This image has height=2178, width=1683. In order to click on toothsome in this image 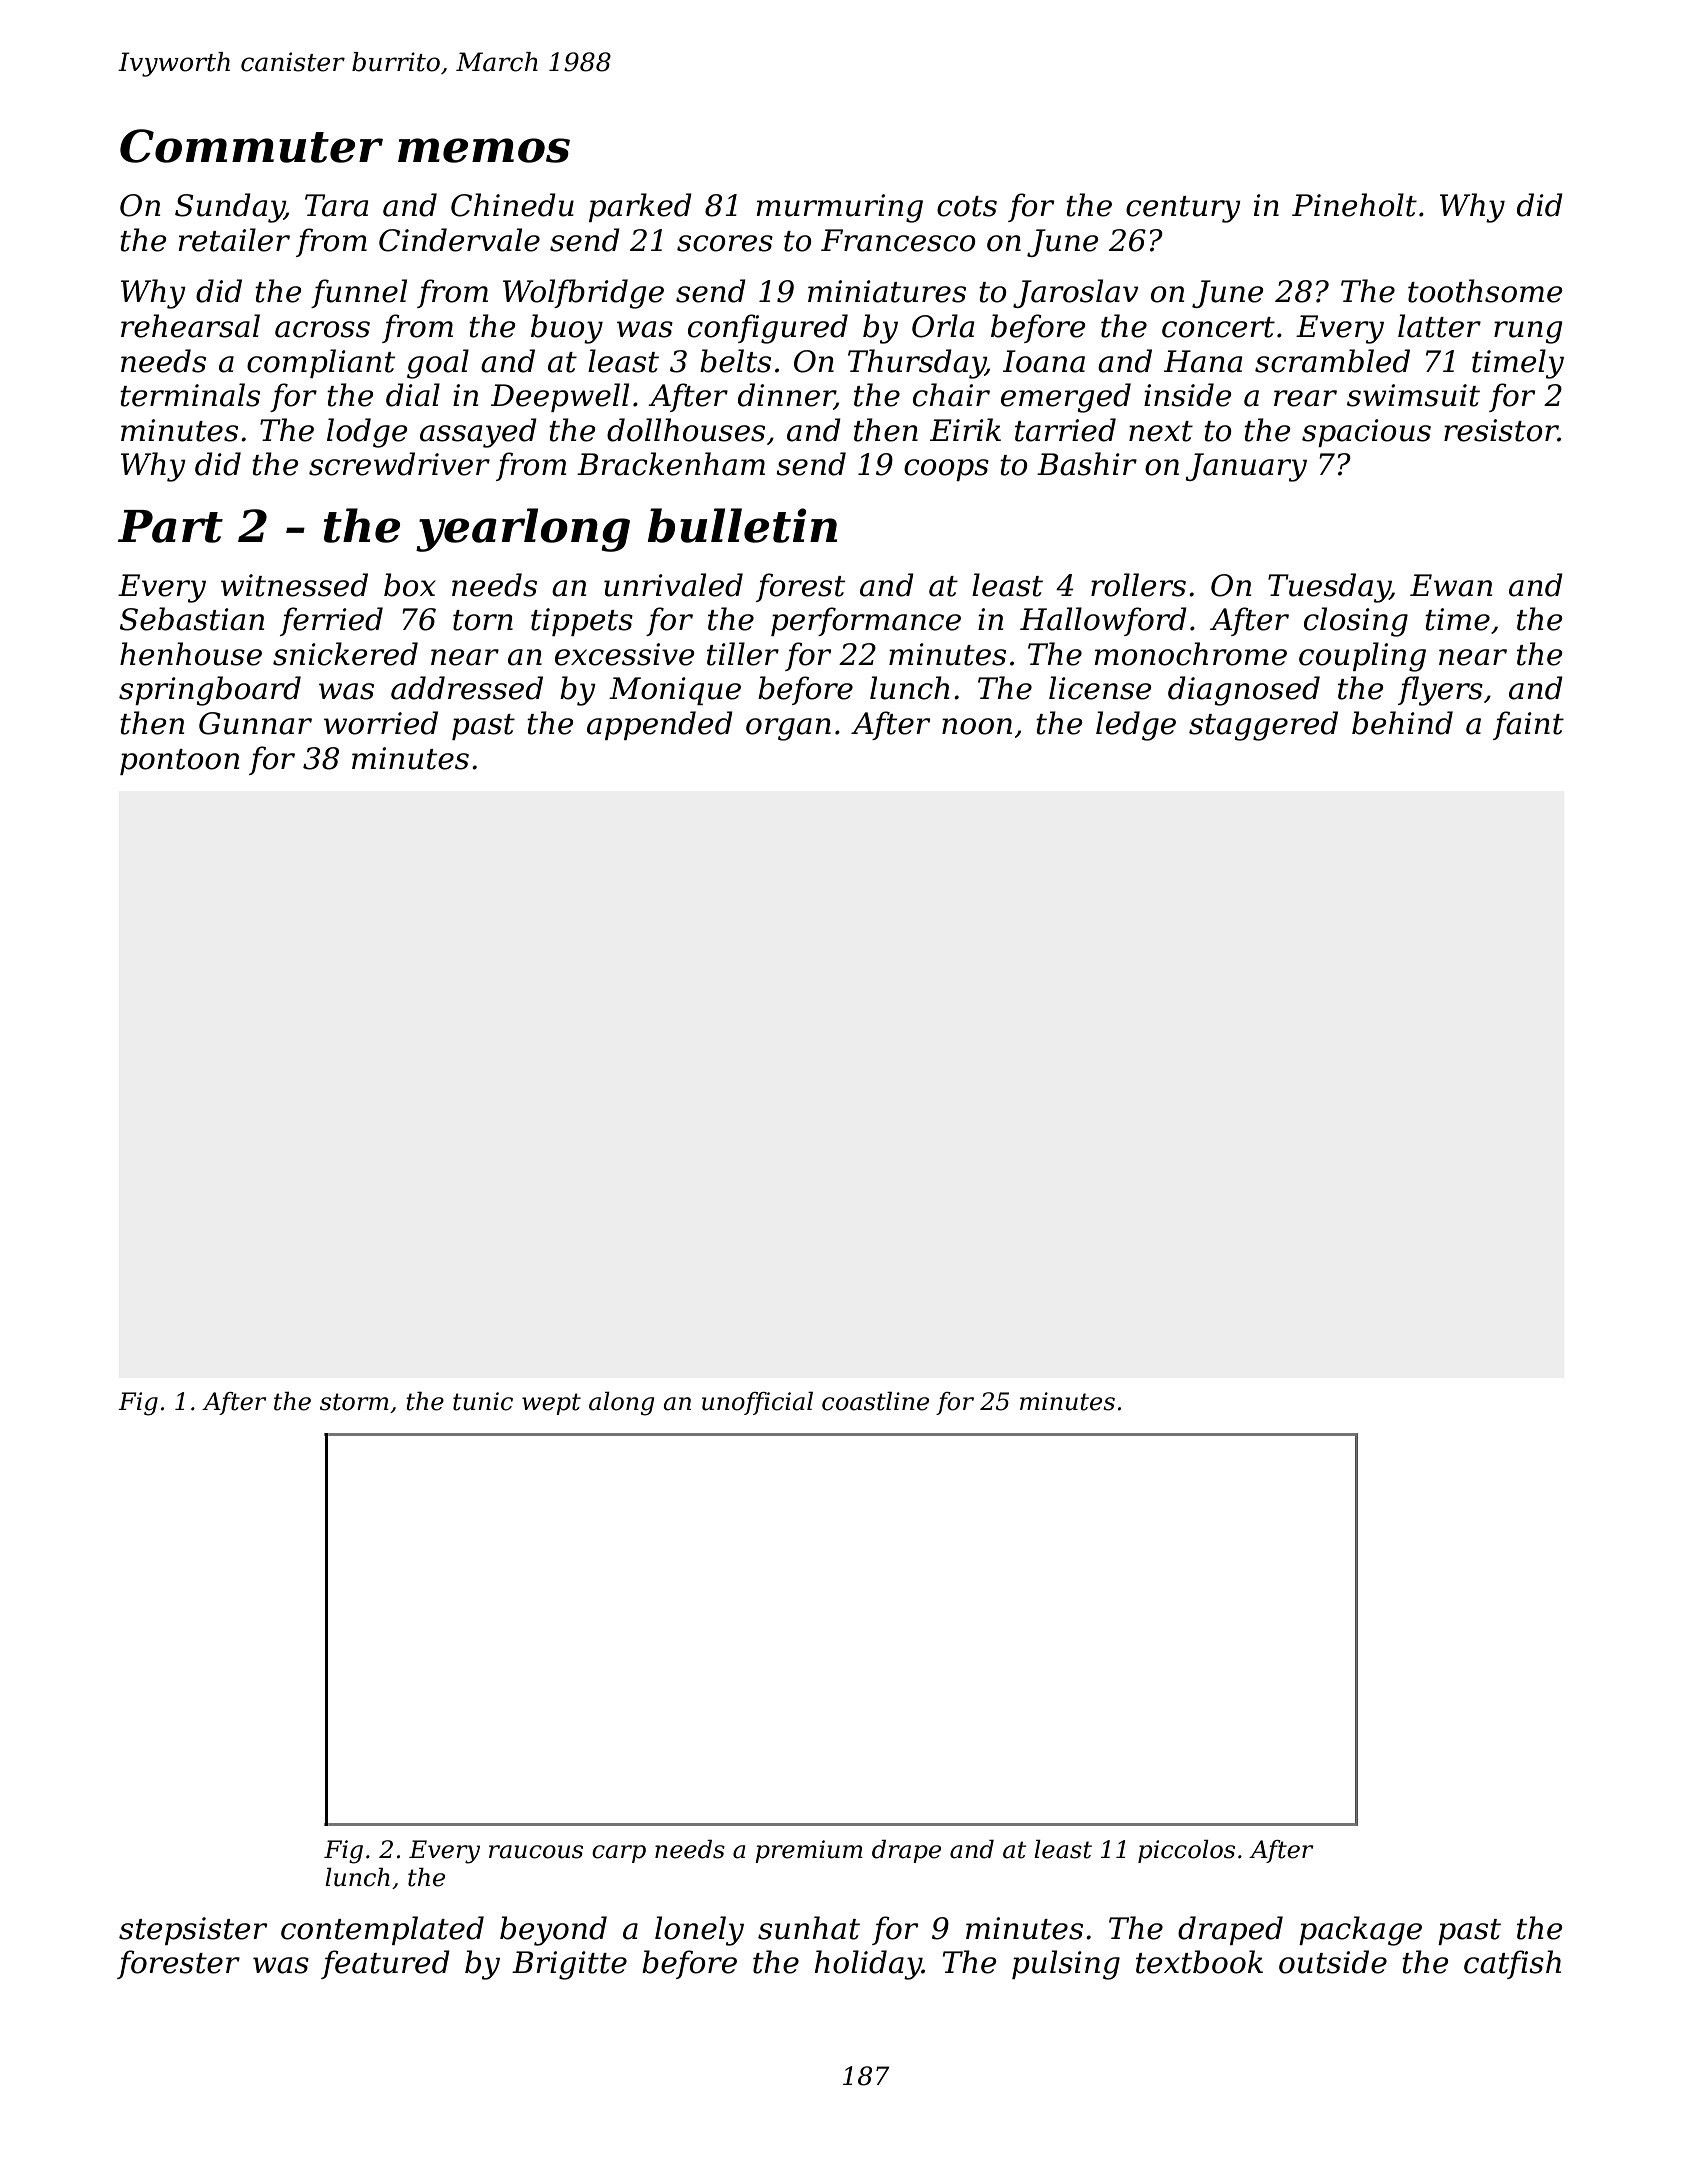, I will do `click(1485, 291)`.
